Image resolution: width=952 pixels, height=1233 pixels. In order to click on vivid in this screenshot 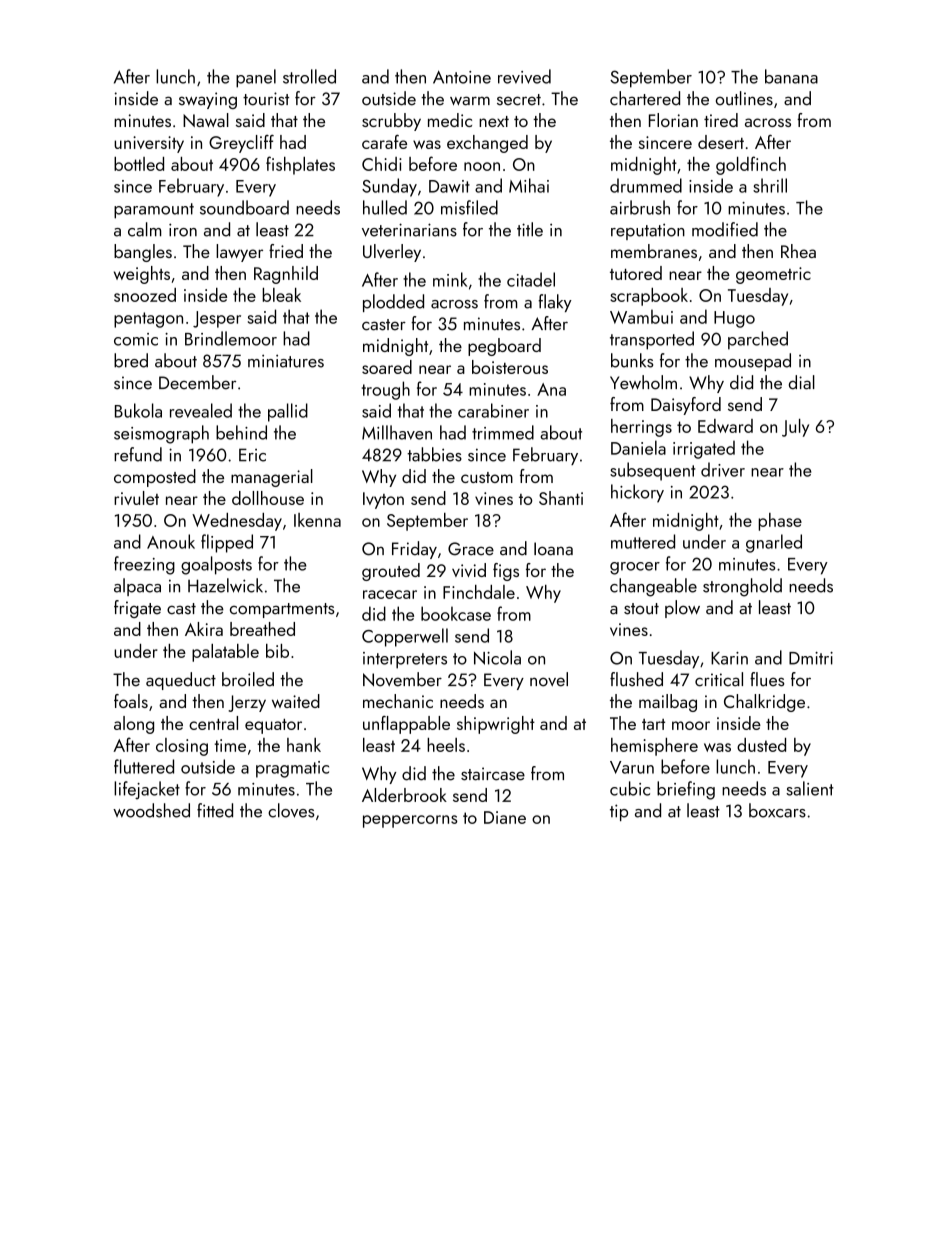, I will do `click(469, 570)`.
